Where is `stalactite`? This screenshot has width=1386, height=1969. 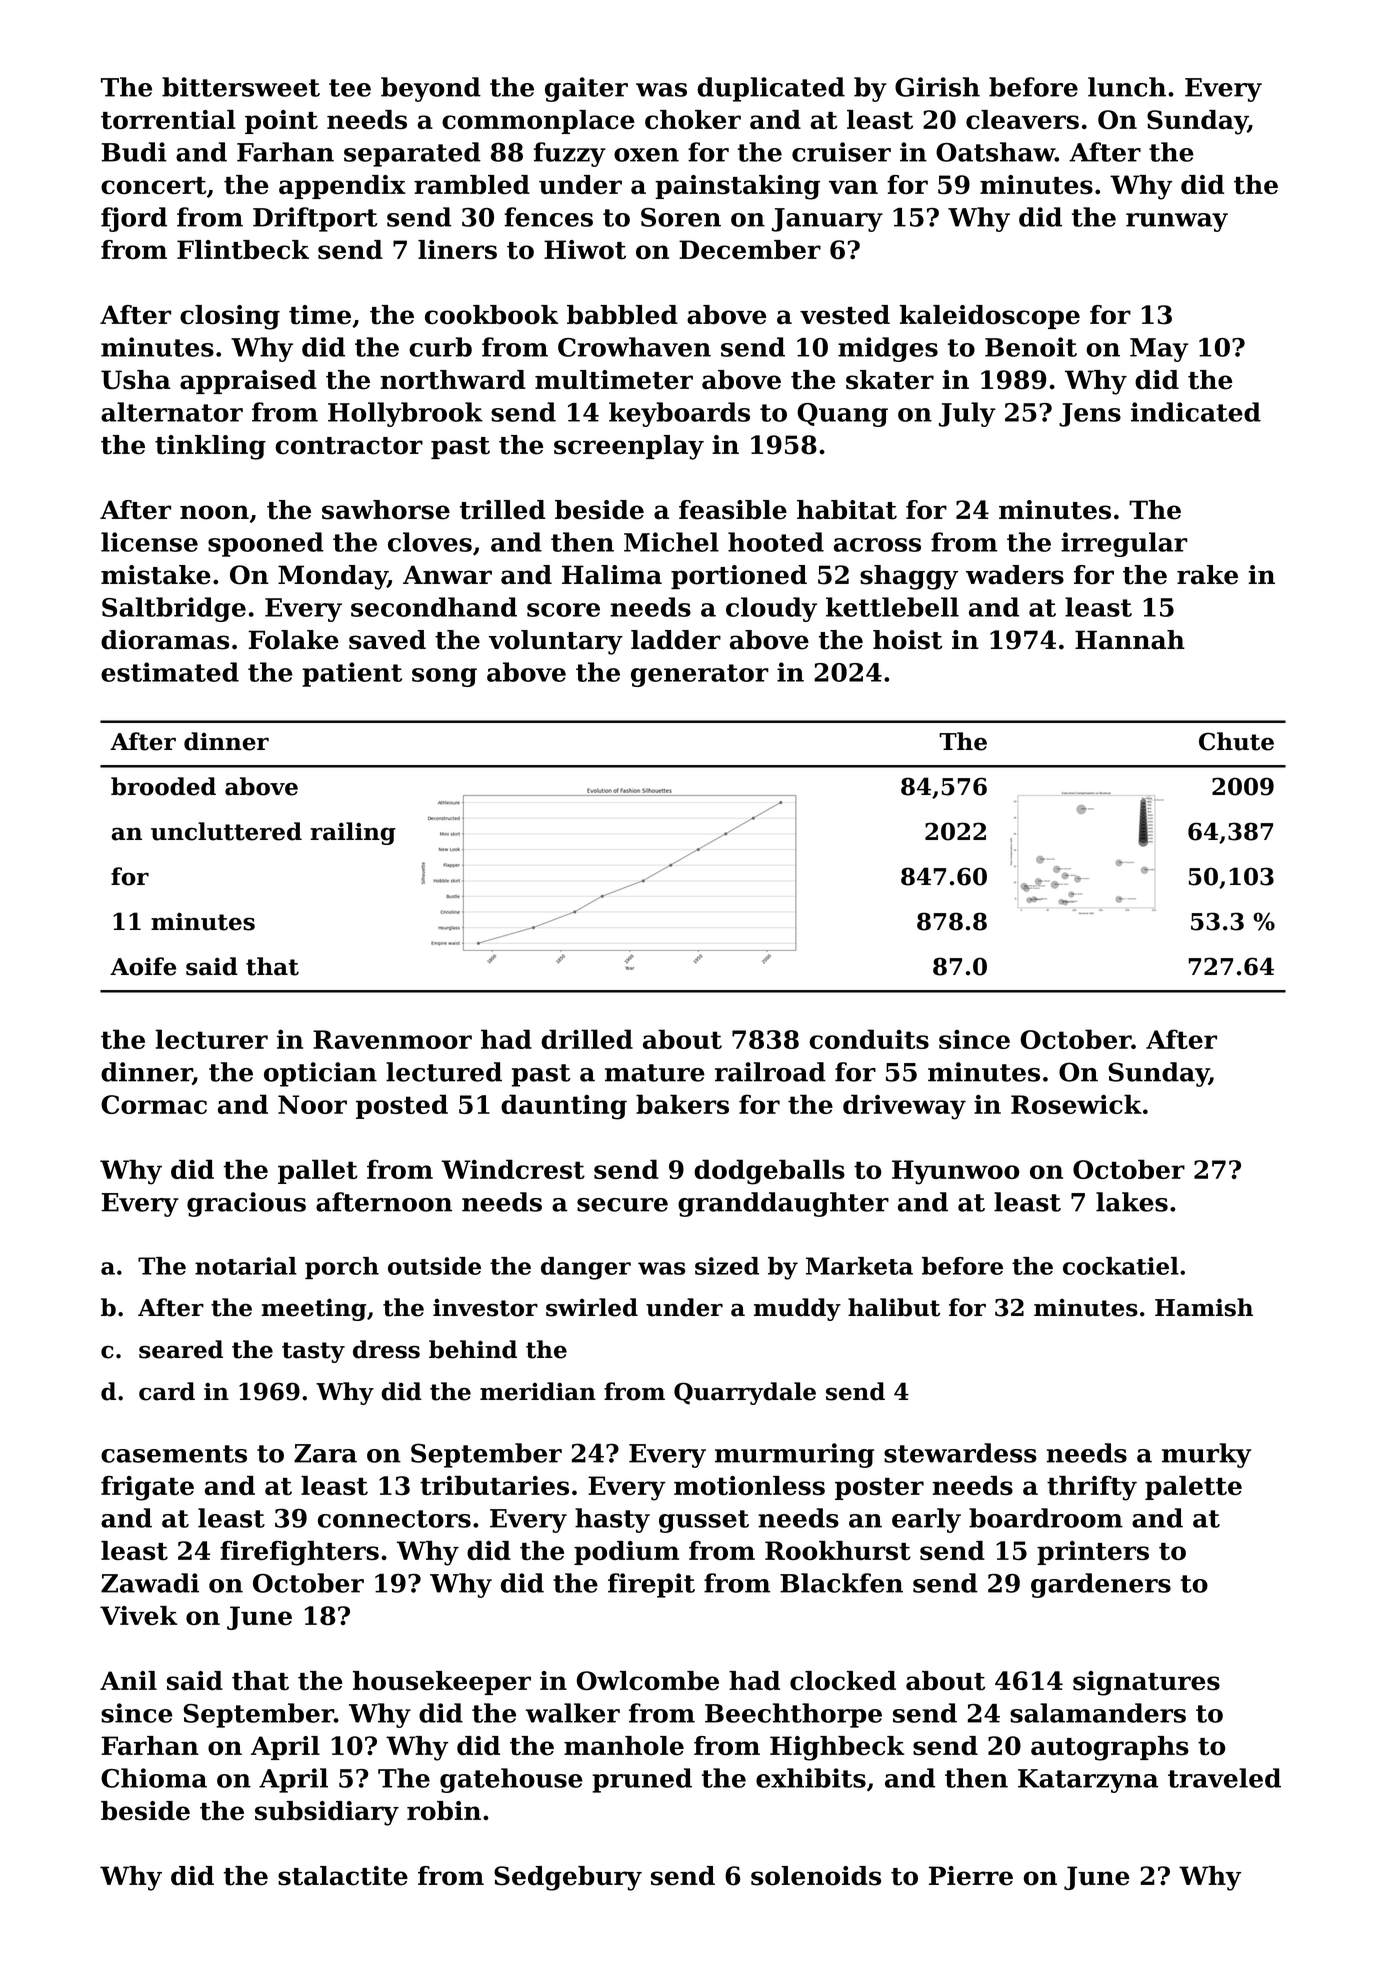 stalactite is located at coordinates (343, 1876).
